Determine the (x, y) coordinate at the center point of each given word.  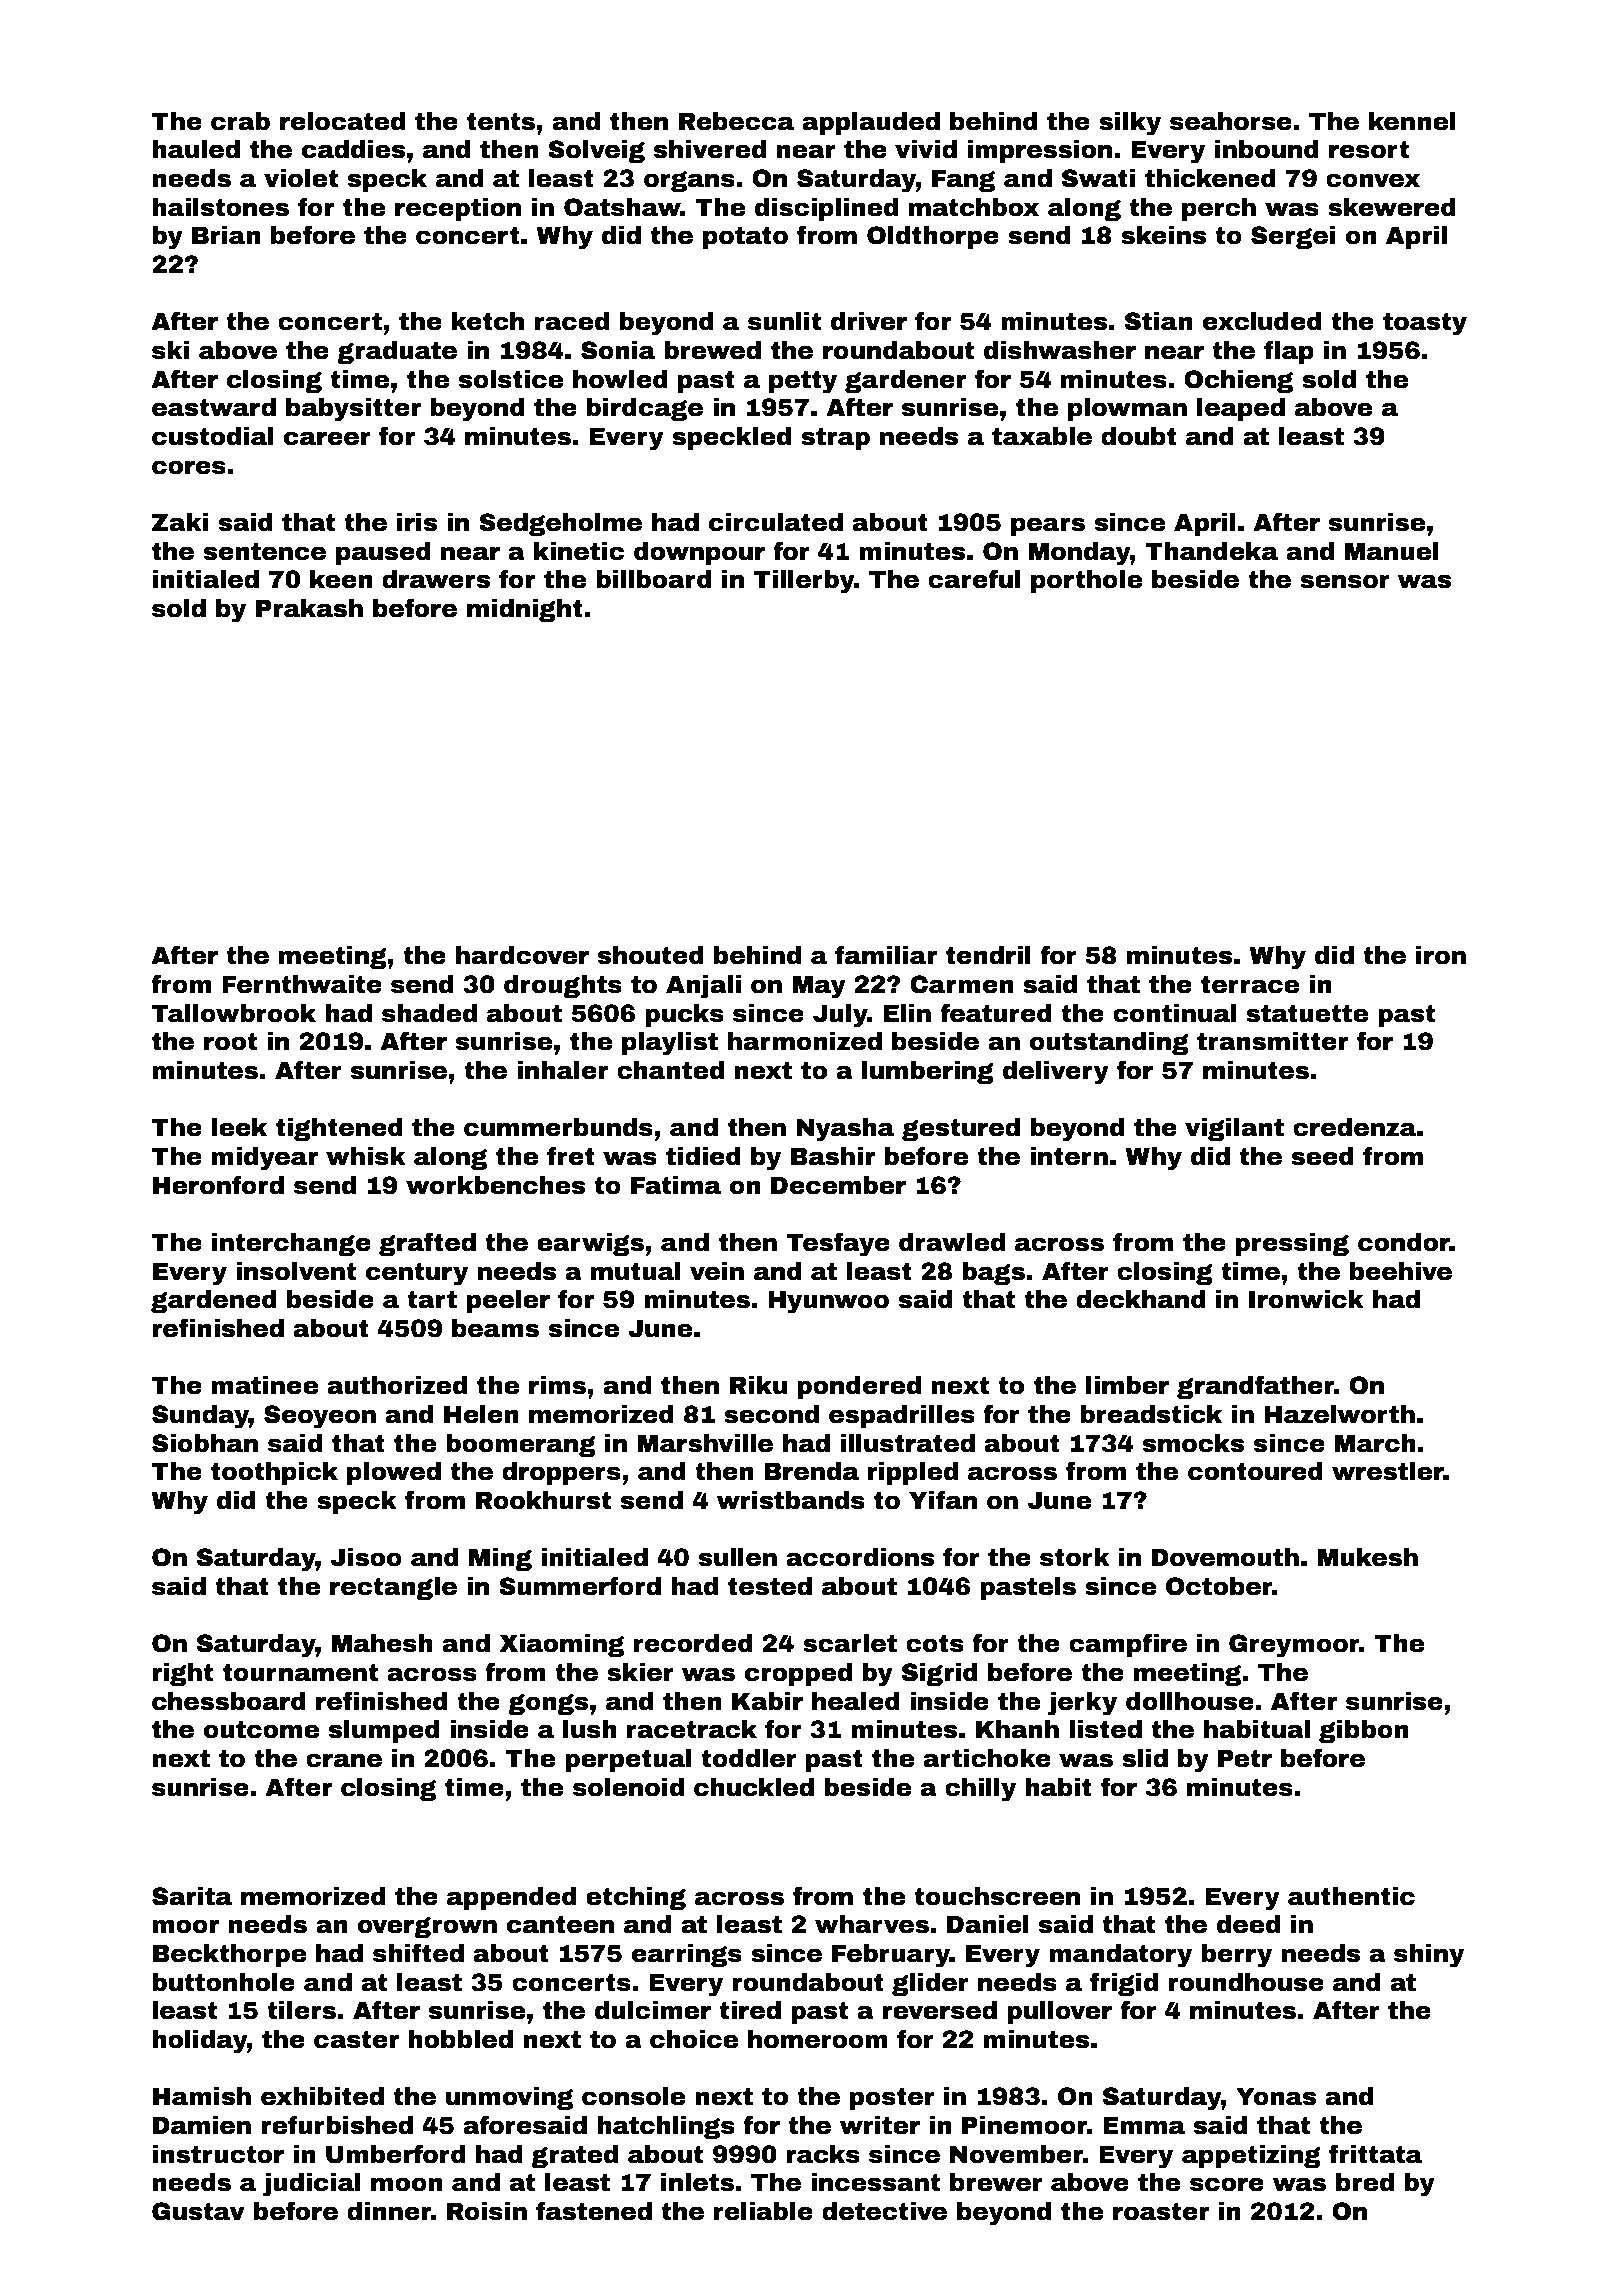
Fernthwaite (302, 984)
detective (884, 2211)
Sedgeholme (560, 524)
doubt (1139, 436)
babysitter (353, 410)
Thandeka (1211, 551)
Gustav (198, 2211)
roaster (1161, 2211)
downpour (699, 553)
